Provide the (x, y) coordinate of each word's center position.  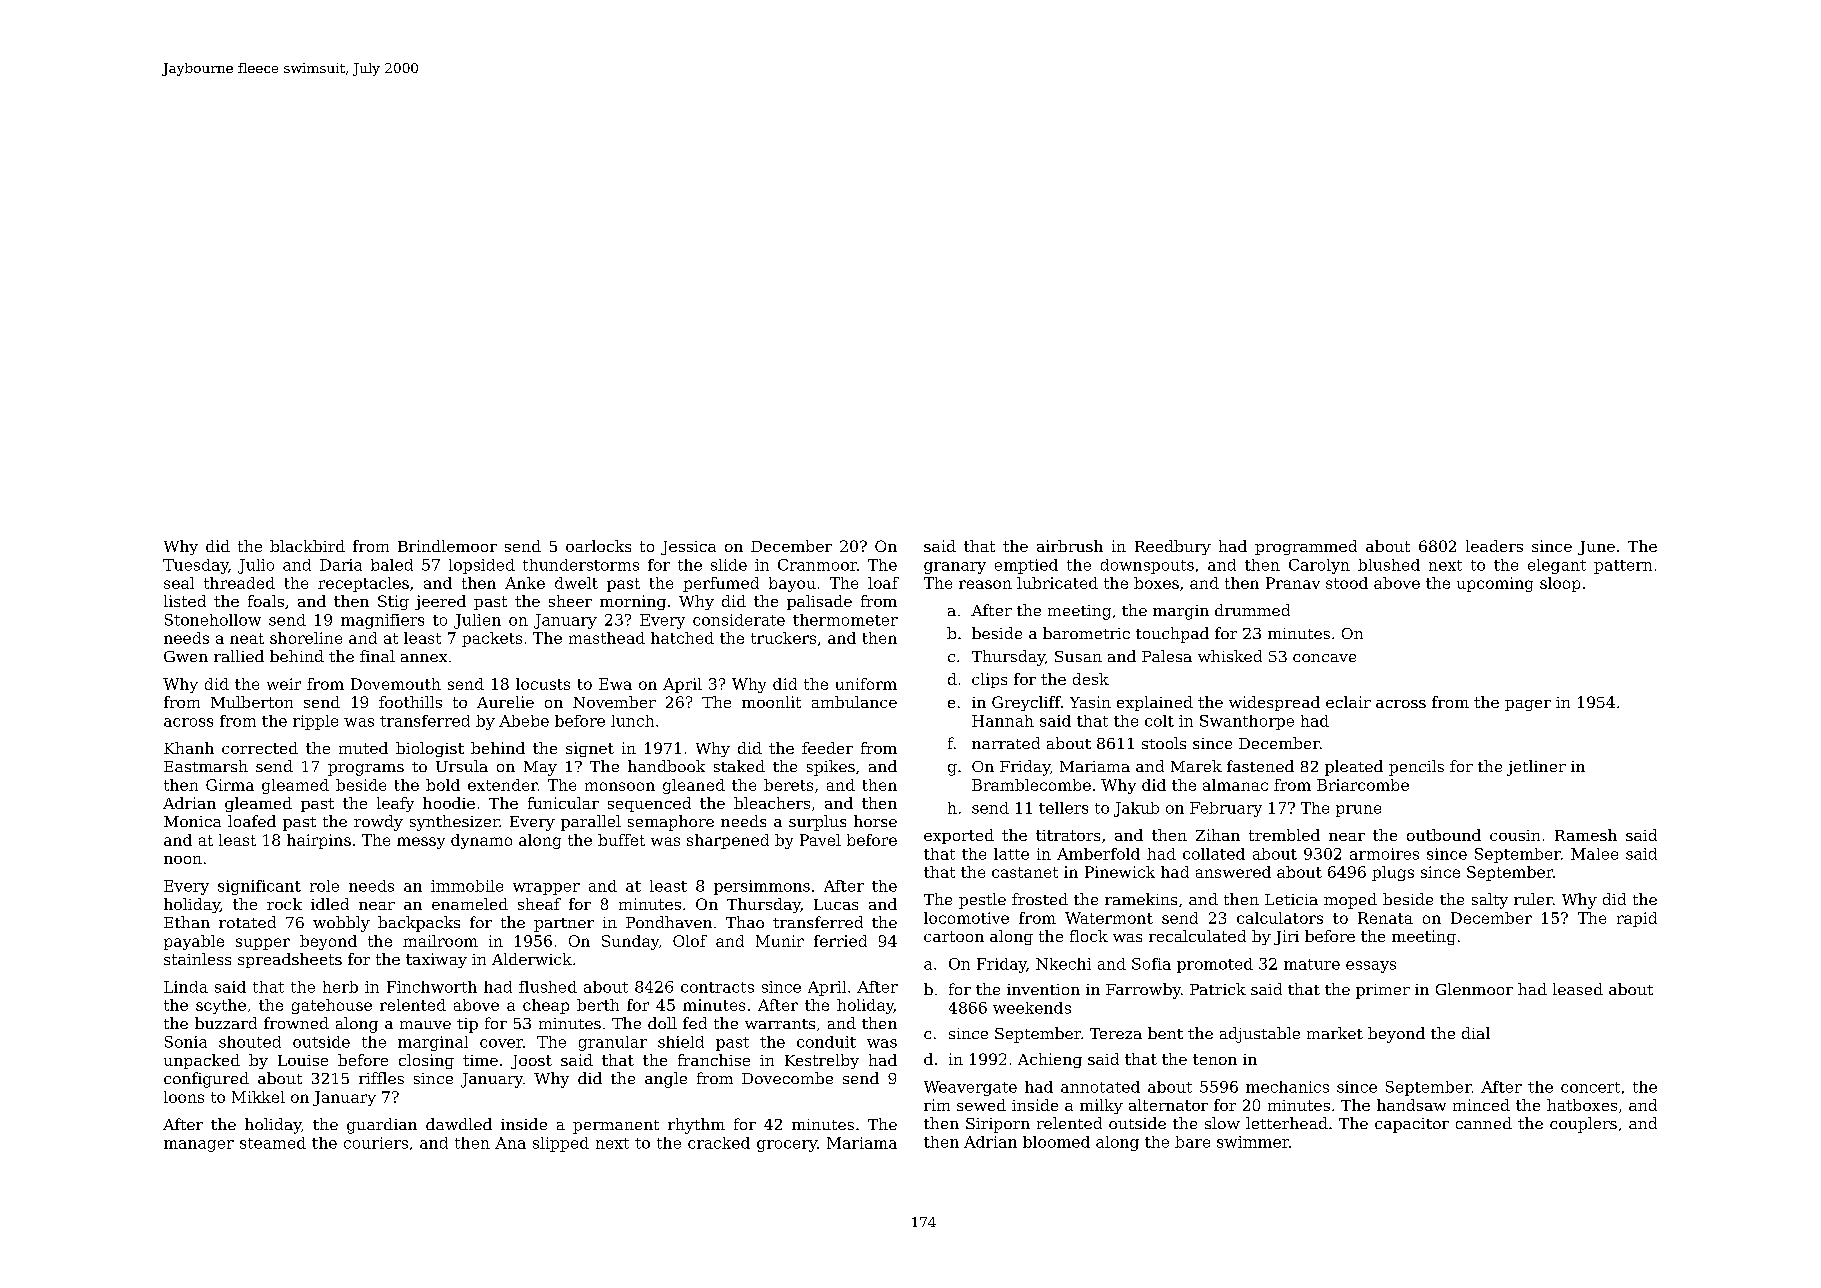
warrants (780, 1024)
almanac (1235, 785)
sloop (1560, 584)
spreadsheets (290, 960)
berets (788, 785)
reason (985, 584)
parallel (591, 823)
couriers (376, 1143)
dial (1476, 1033)
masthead (607, 638)
